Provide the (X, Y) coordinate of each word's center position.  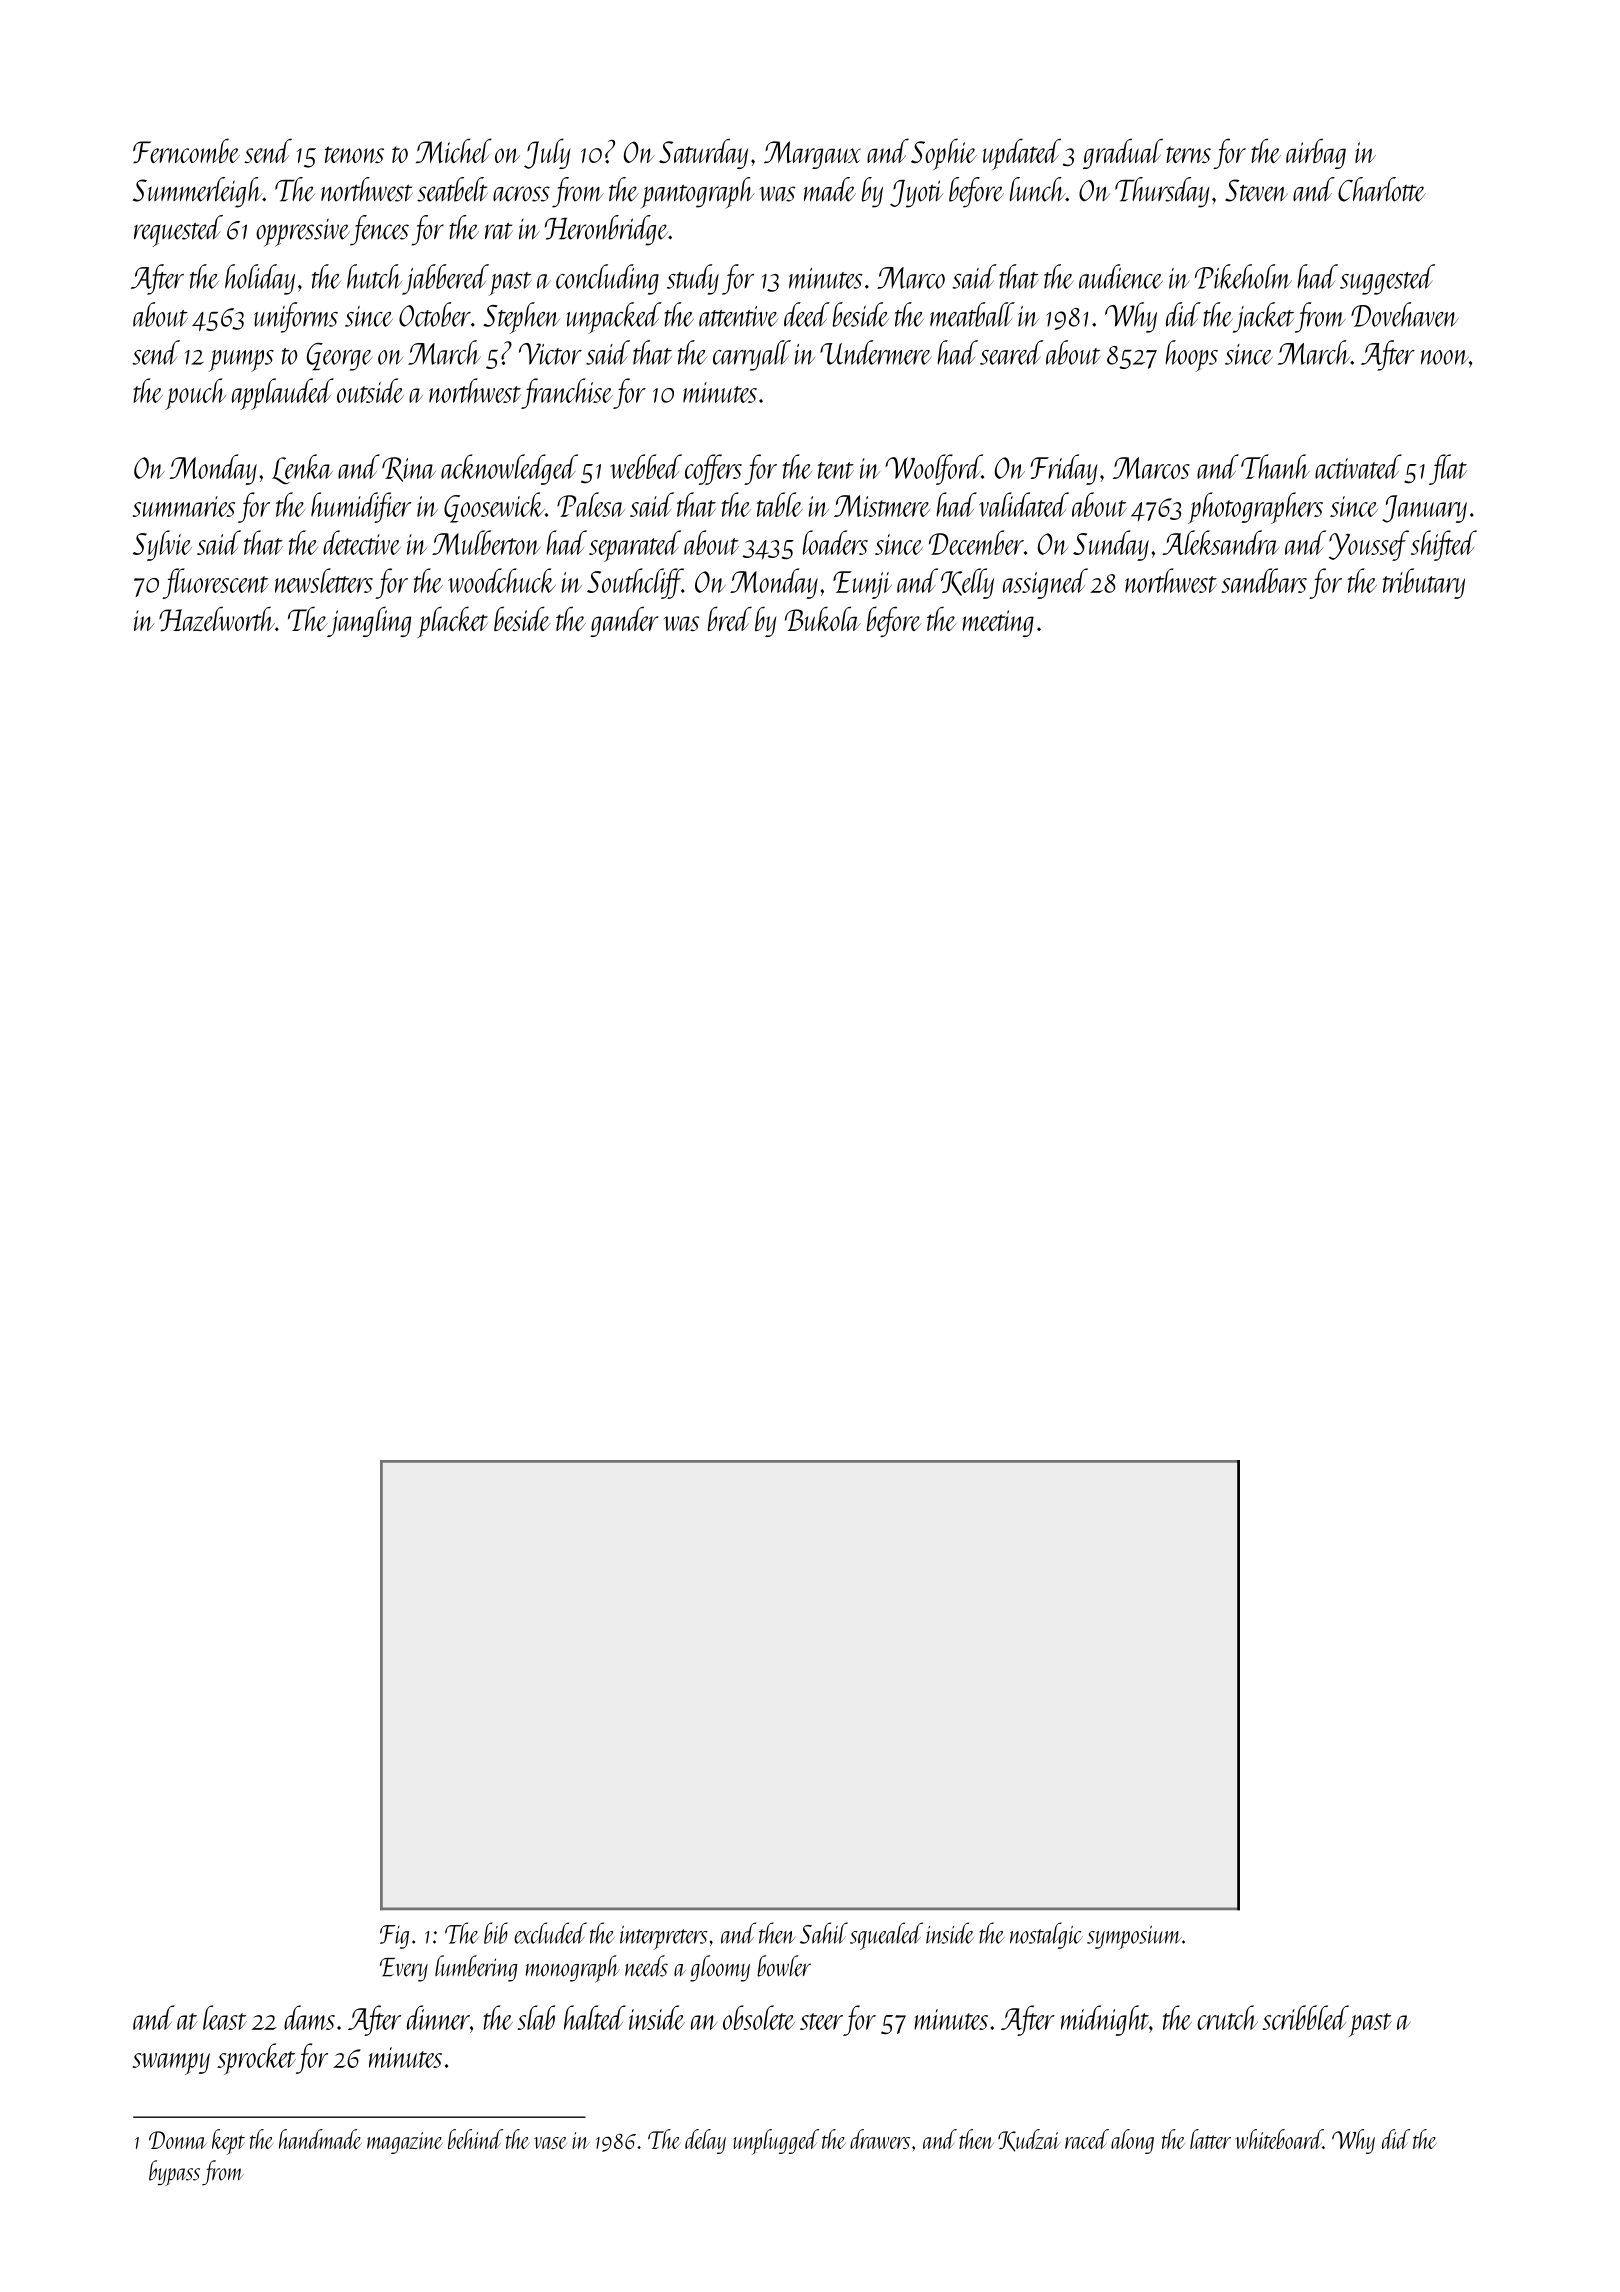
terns (1188, 154)
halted (595, 2017)
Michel (454, 150)
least (225, 2017)
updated (1022, 154)
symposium (1134, 1938)
